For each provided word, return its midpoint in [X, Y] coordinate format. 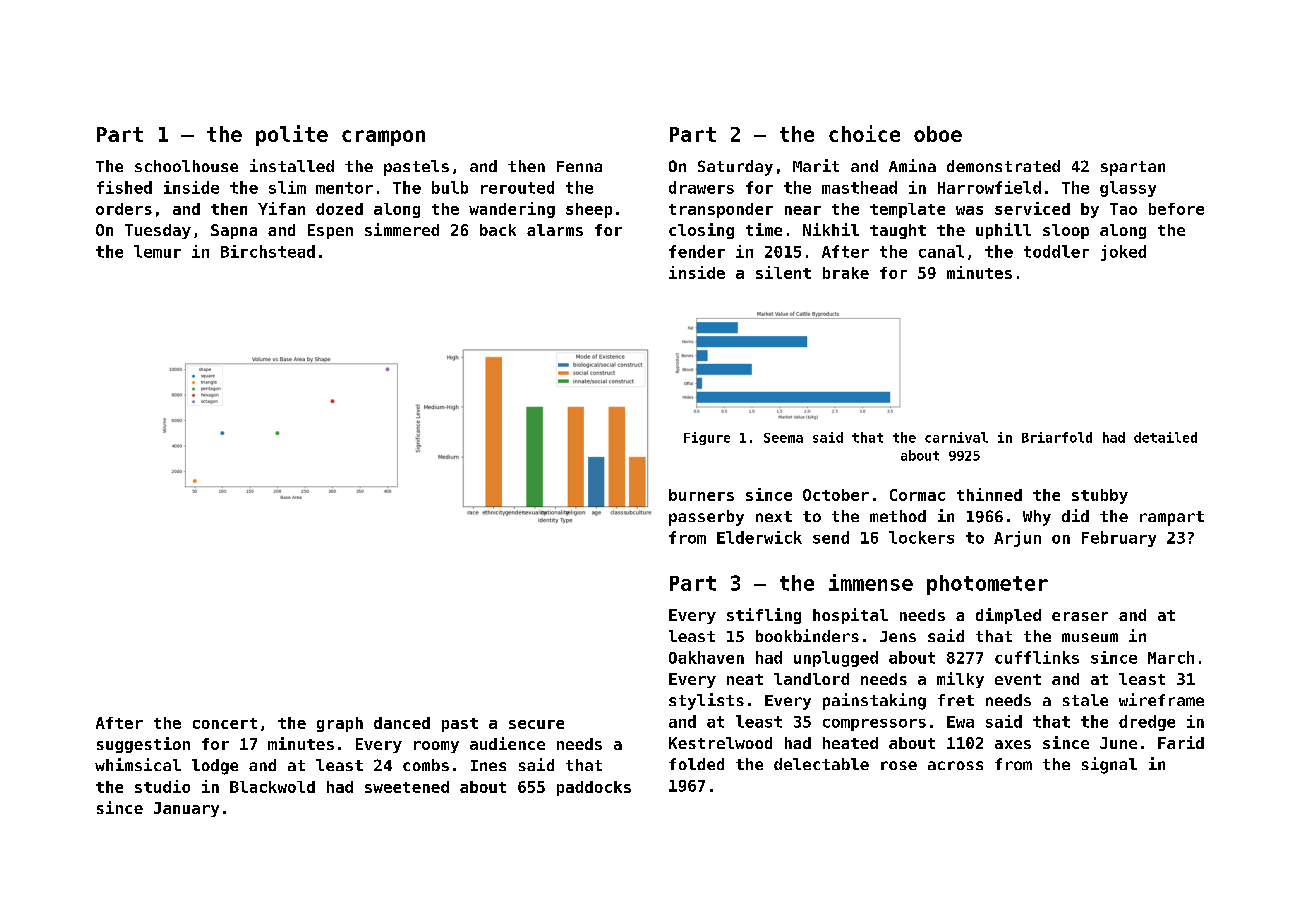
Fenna [579, 166]
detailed [1165, 437]
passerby [706, 518]
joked [1123, 253]
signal [1109, 765]
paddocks [594, 788]
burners [701, 495]
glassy [1128, 189]
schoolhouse [186, 166]
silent [783, 272]
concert [225, 723]
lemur [157, 251]
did [1075, 515]
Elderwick [759, 537]
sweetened [407, 787]
